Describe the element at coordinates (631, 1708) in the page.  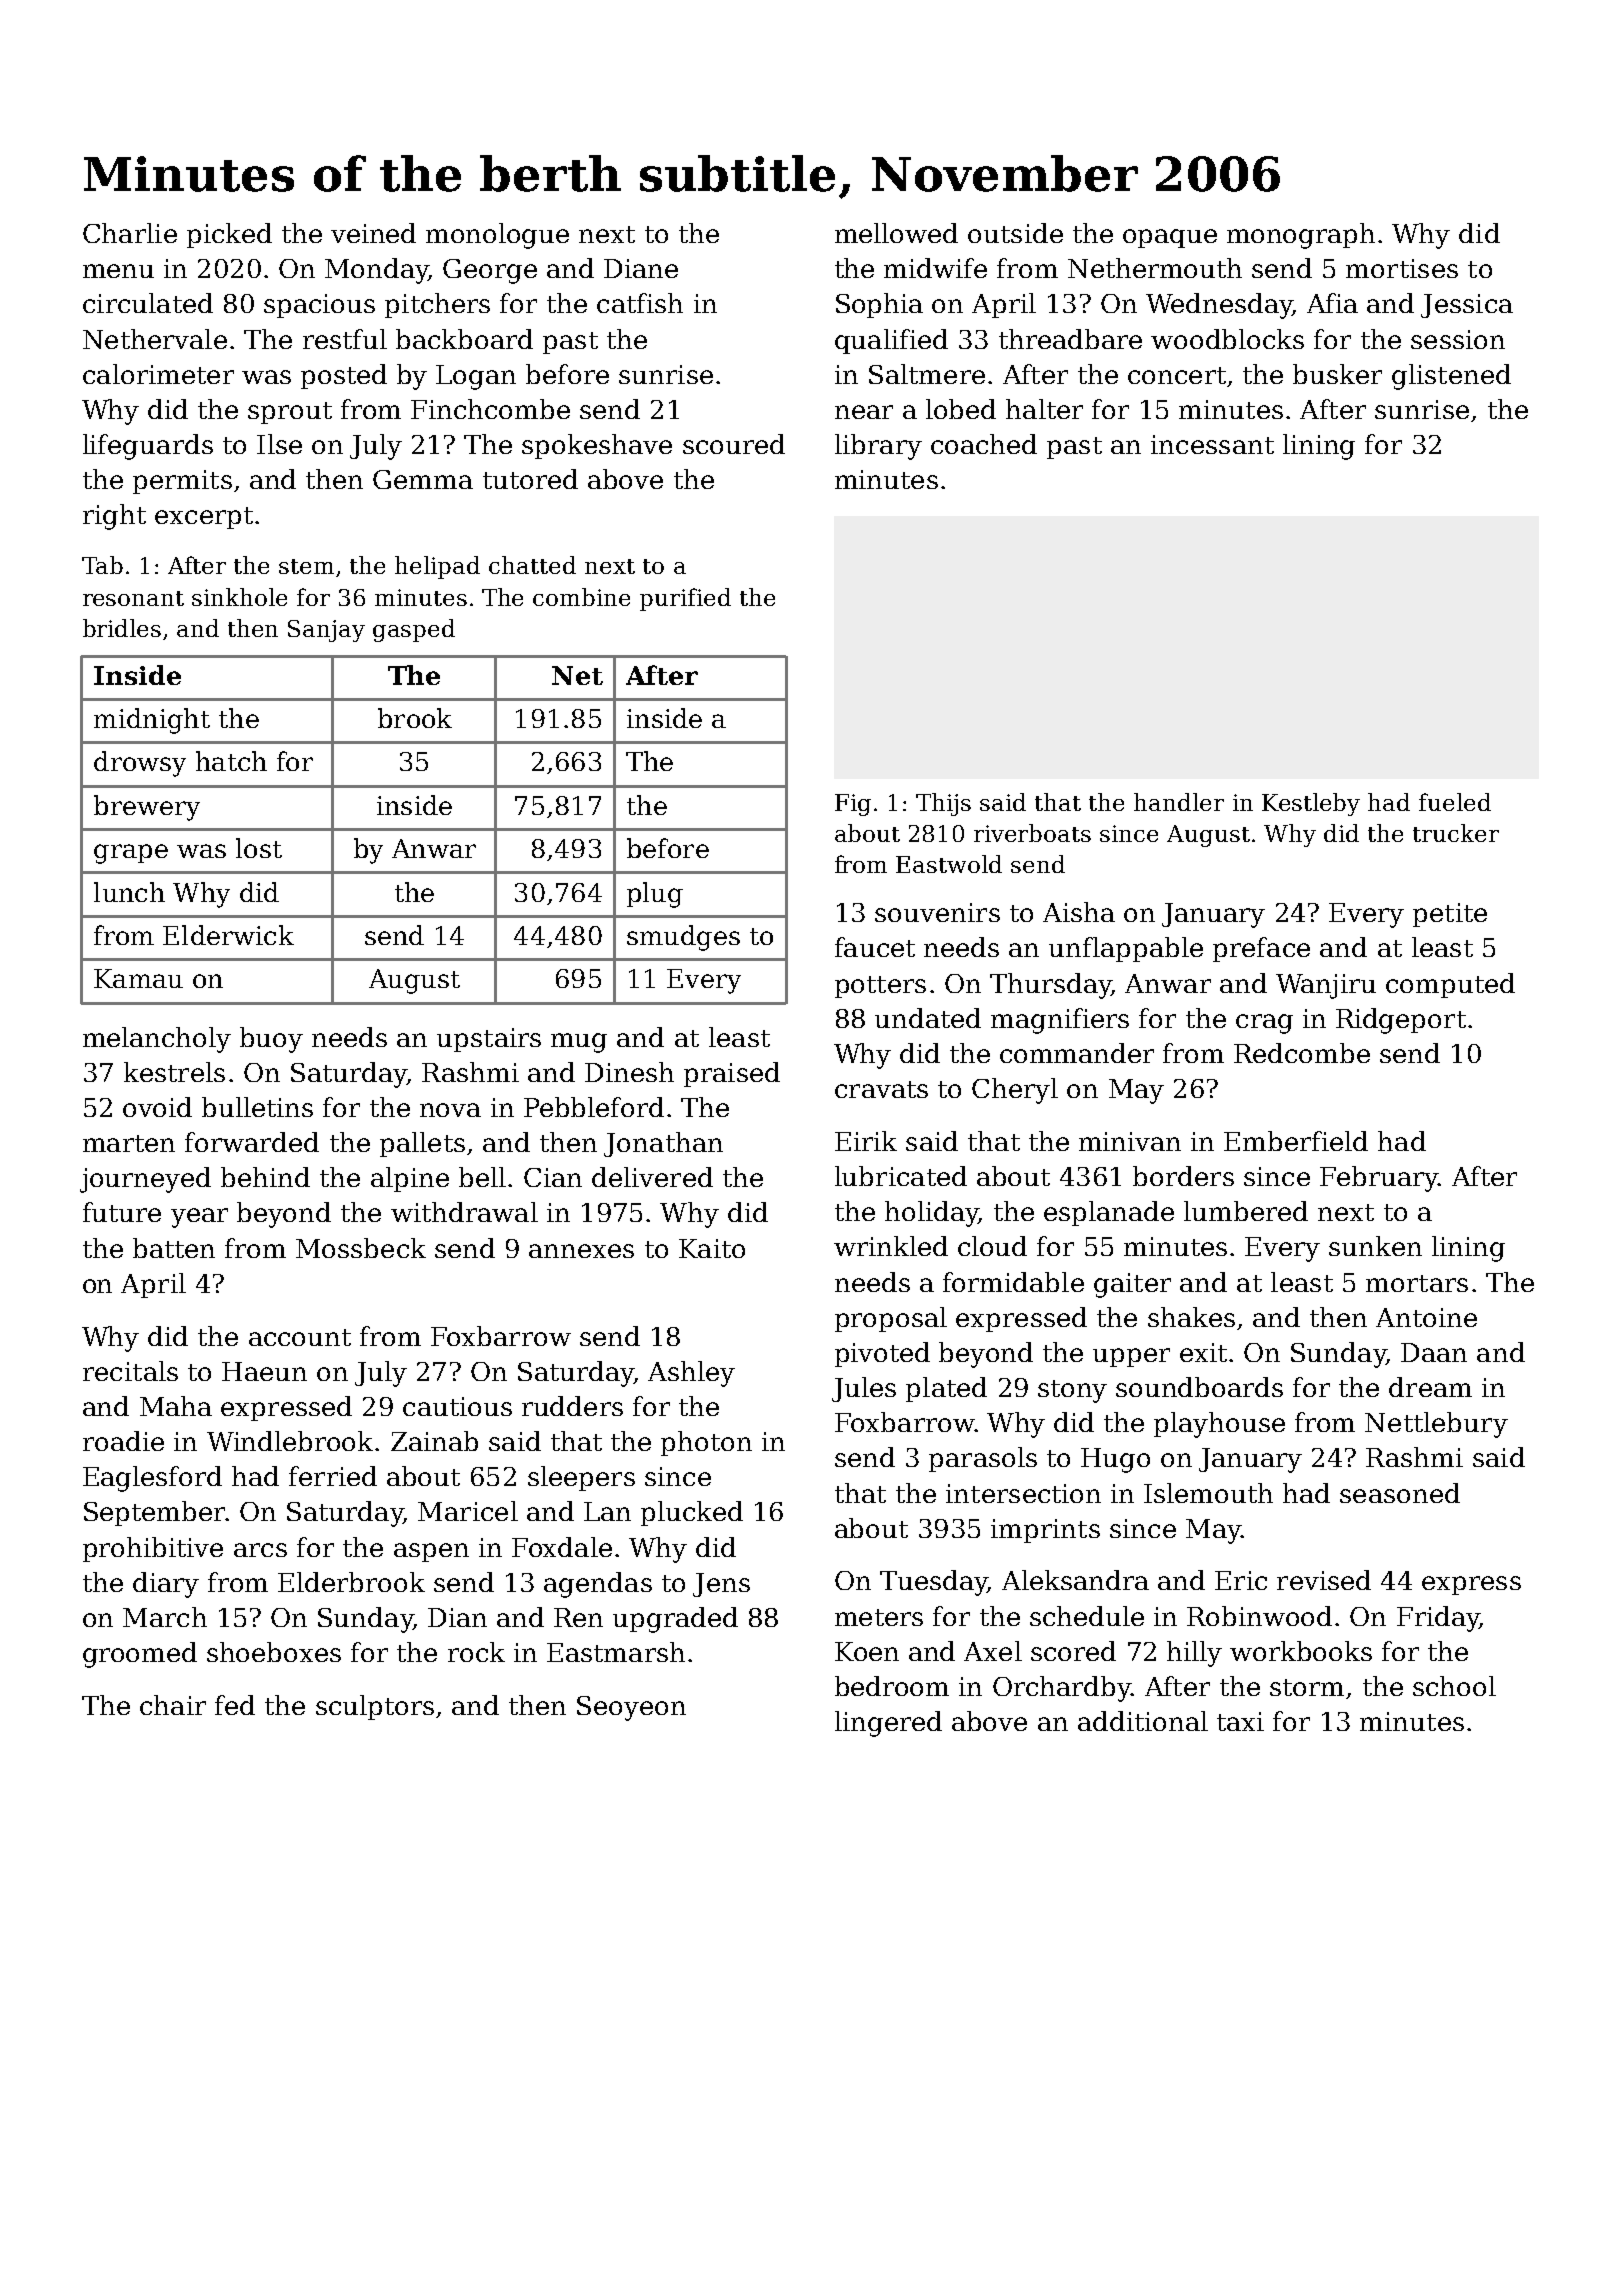
I see `Seoyeon` at that location.
